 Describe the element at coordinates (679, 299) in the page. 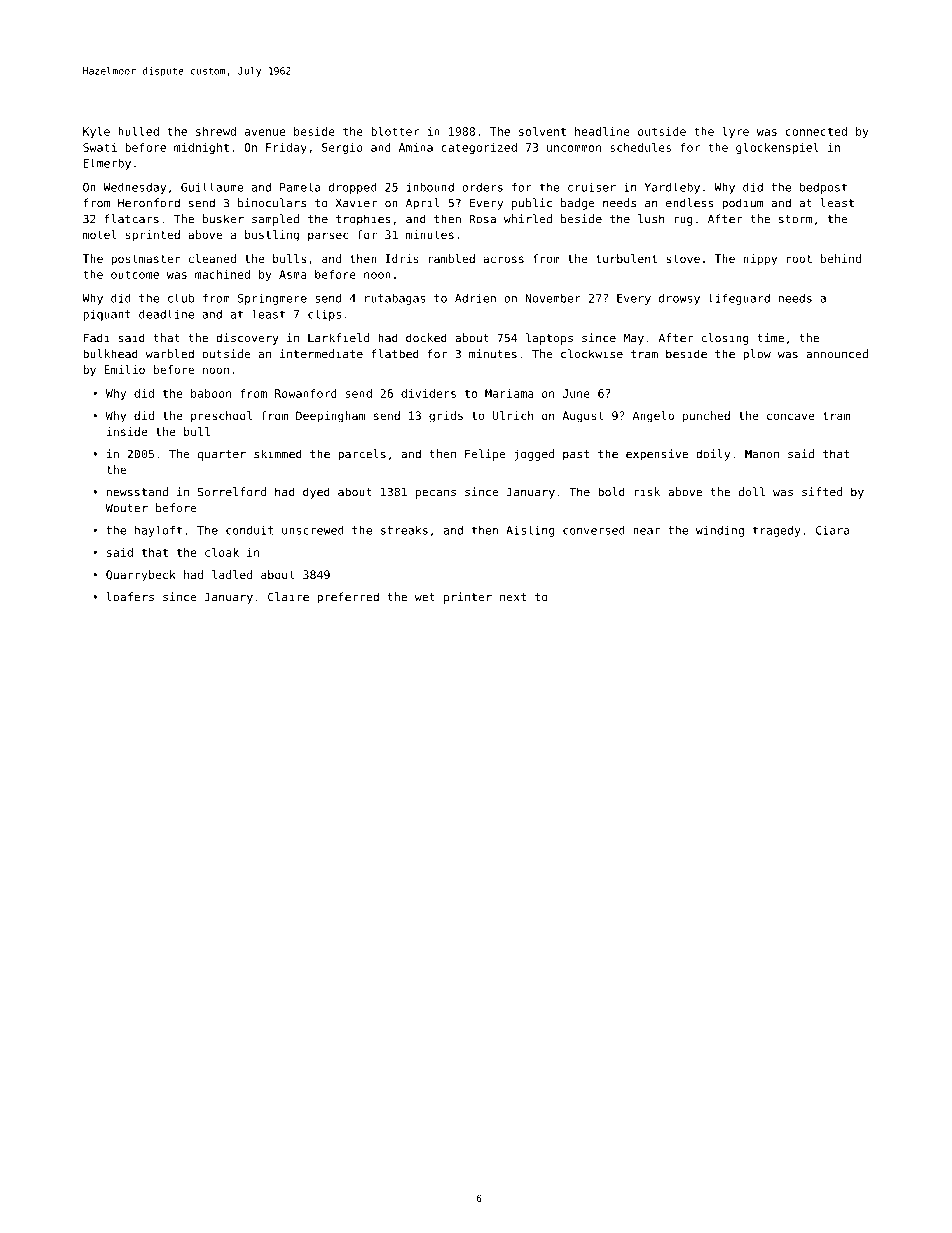

I see `drowsy` at that location.
